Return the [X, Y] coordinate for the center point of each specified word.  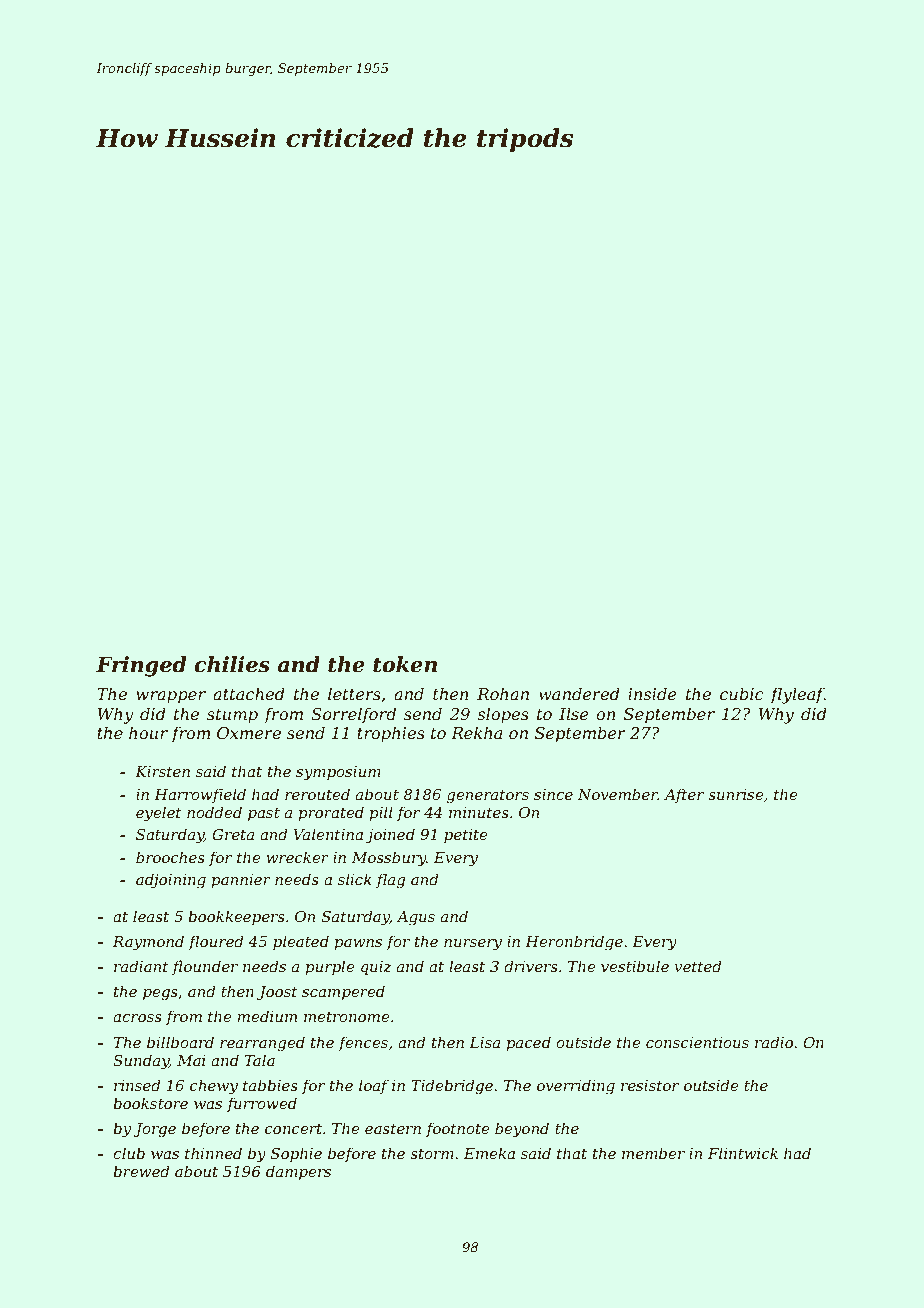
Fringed [141, 666]
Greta [233, 834]
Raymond [148, 943]
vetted [697, 966]
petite [465, 836]
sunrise [735, 794]
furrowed [262, 1104]
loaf [374, 1086]
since [553, 794]
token [405, 664]
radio [774, 1042]
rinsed [137, 1085]
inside [652, 693]
